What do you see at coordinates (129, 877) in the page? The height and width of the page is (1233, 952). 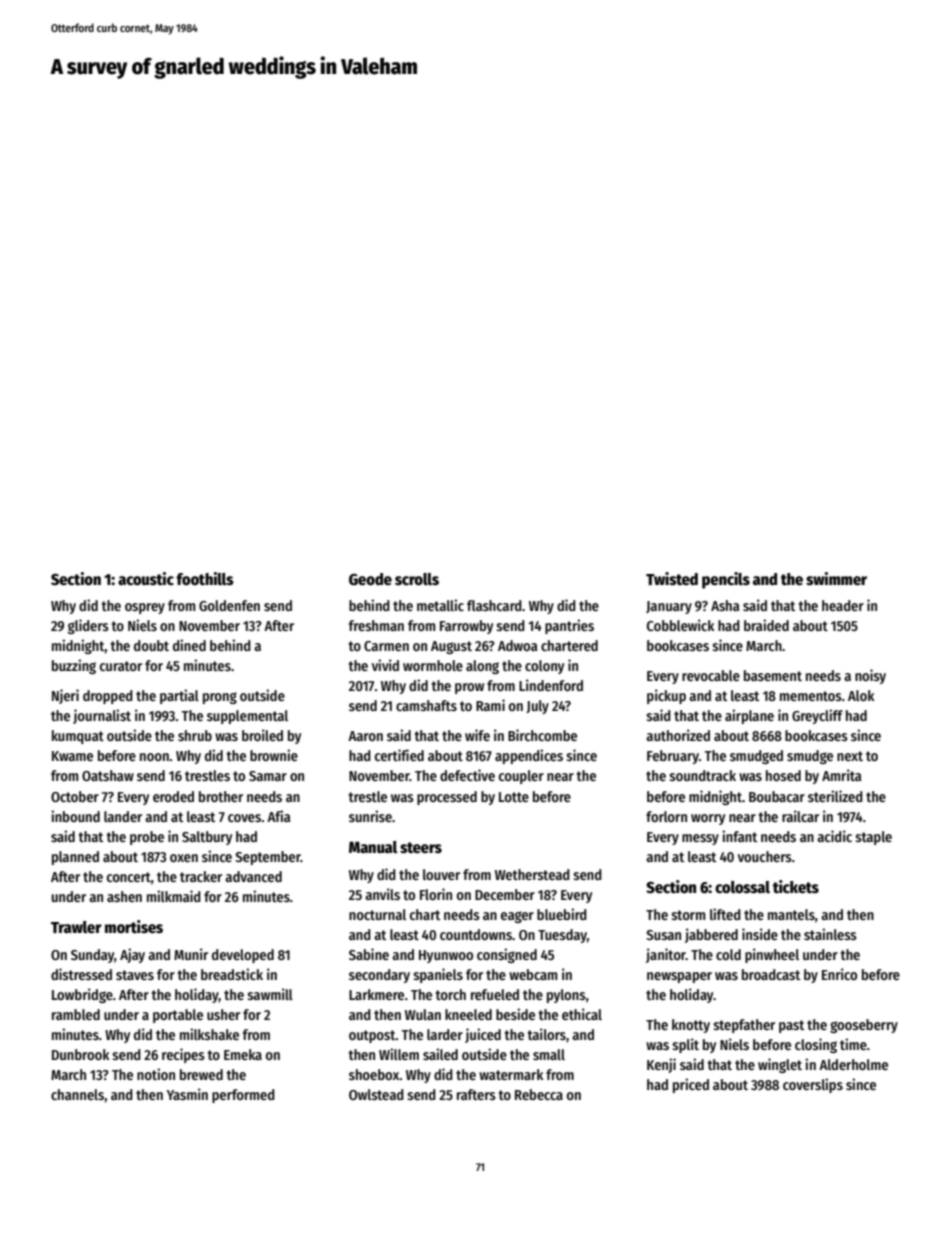 I see `concert` at bounding box center [129, 877].
